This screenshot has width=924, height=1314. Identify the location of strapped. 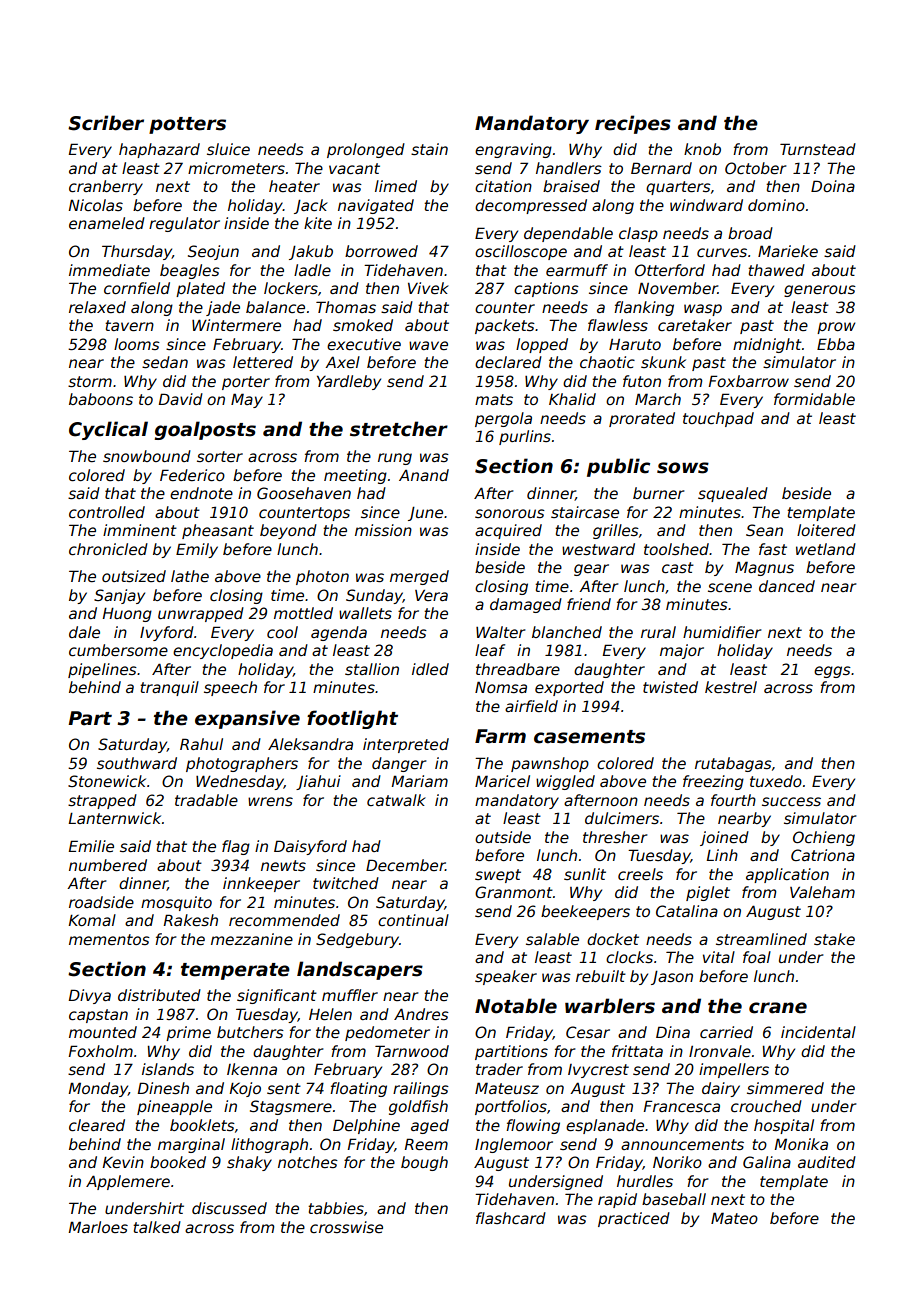
(102, 801).
